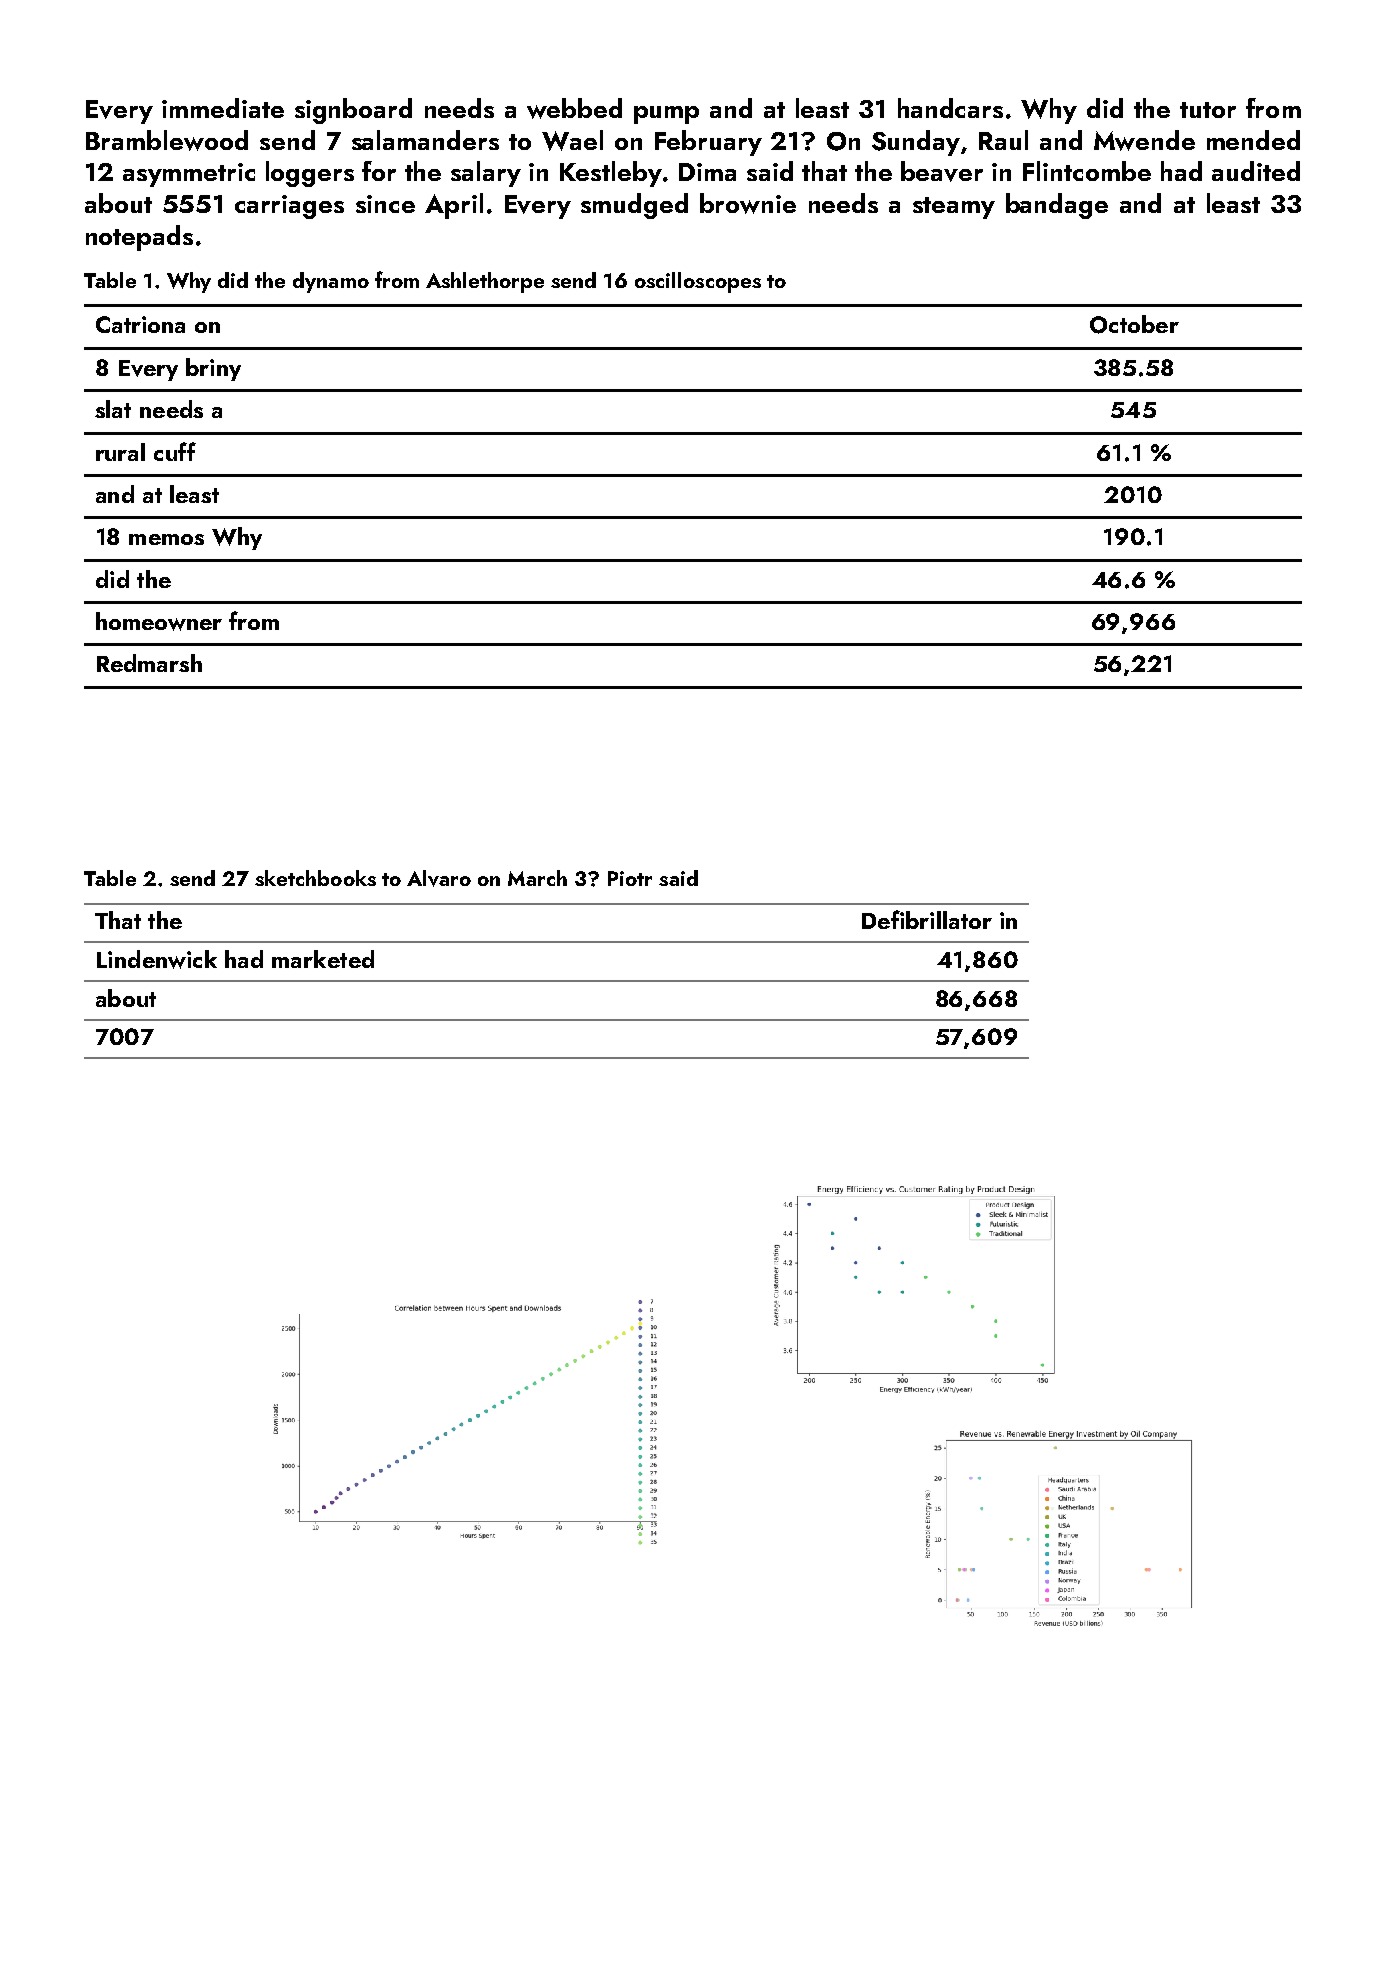 The height and width of the screenshot is (1969, 1386). I want to click on sketchbooks, so click(315, 878).
